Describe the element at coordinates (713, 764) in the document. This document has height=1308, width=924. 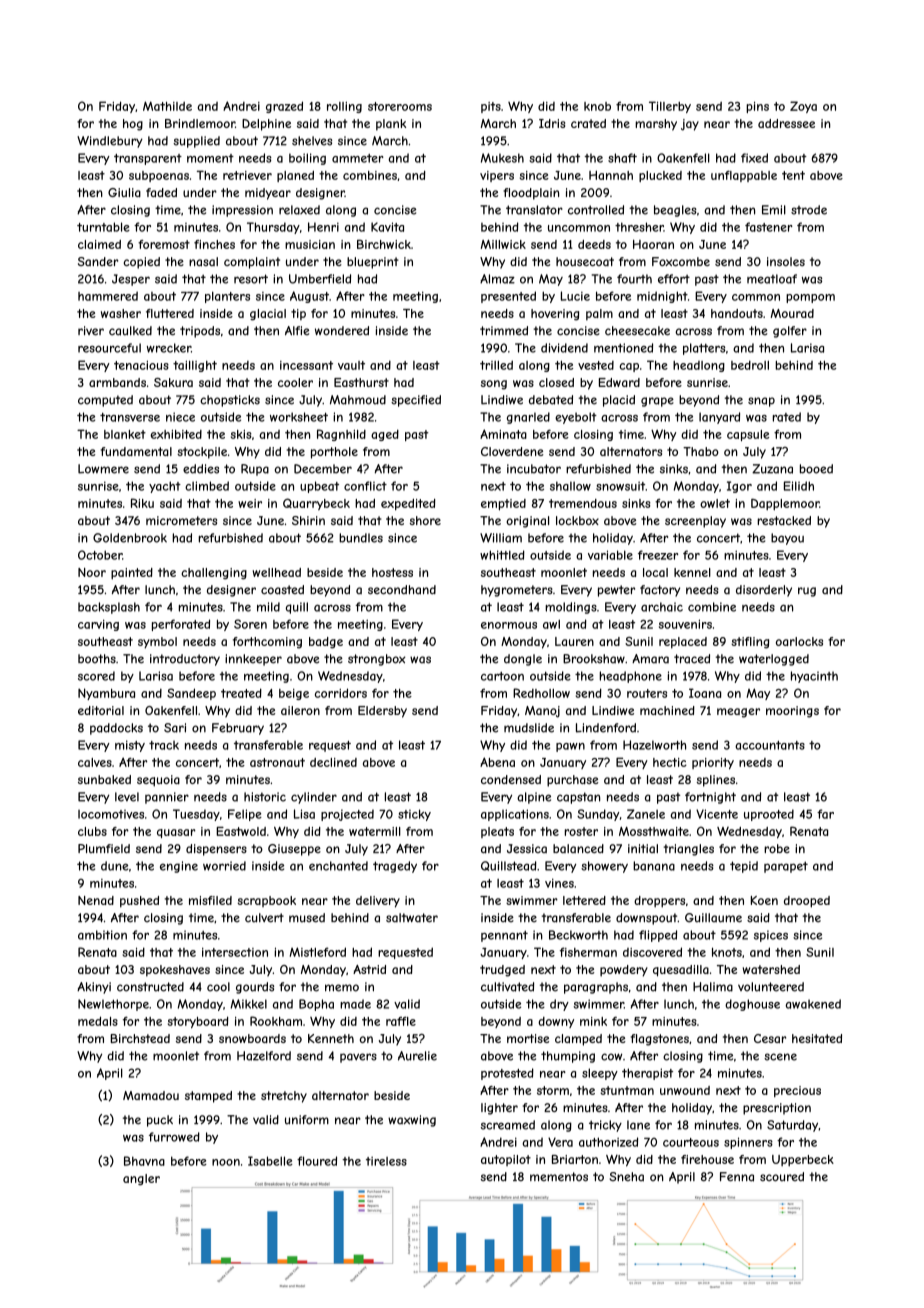
I see `priority` at that location.
